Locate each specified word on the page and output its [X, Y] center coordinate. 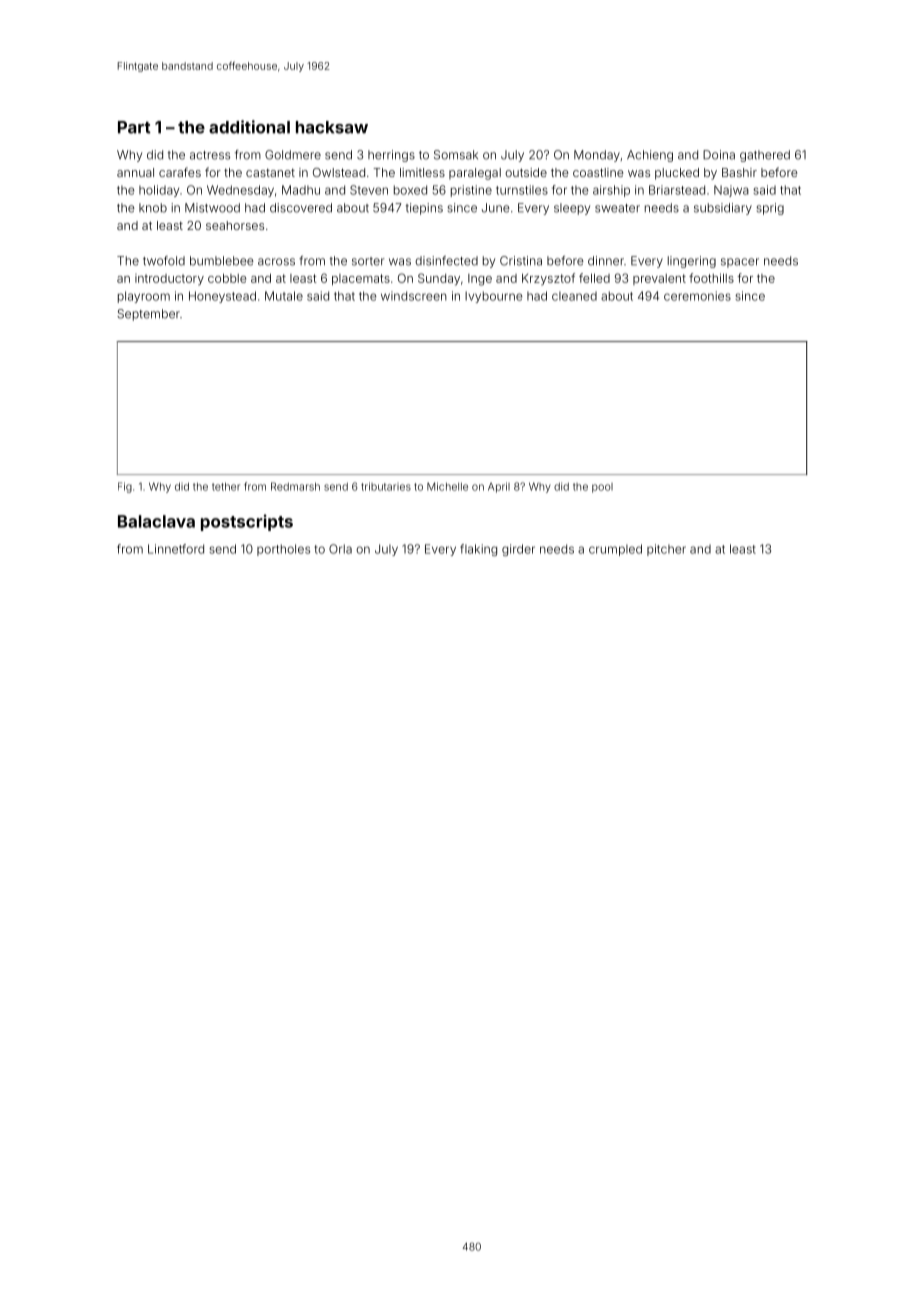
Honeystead [222, 297]
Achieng [650, 156]
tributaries [386, 486]
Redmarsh [295, 486]
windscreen [414, 296]
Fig [125, 487]
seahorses [235, 225]
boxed [410, 190]
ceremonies [697, 296]
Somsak [456, 155]
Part [134, 127]
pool [602, 488]
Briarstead [677, 190]
